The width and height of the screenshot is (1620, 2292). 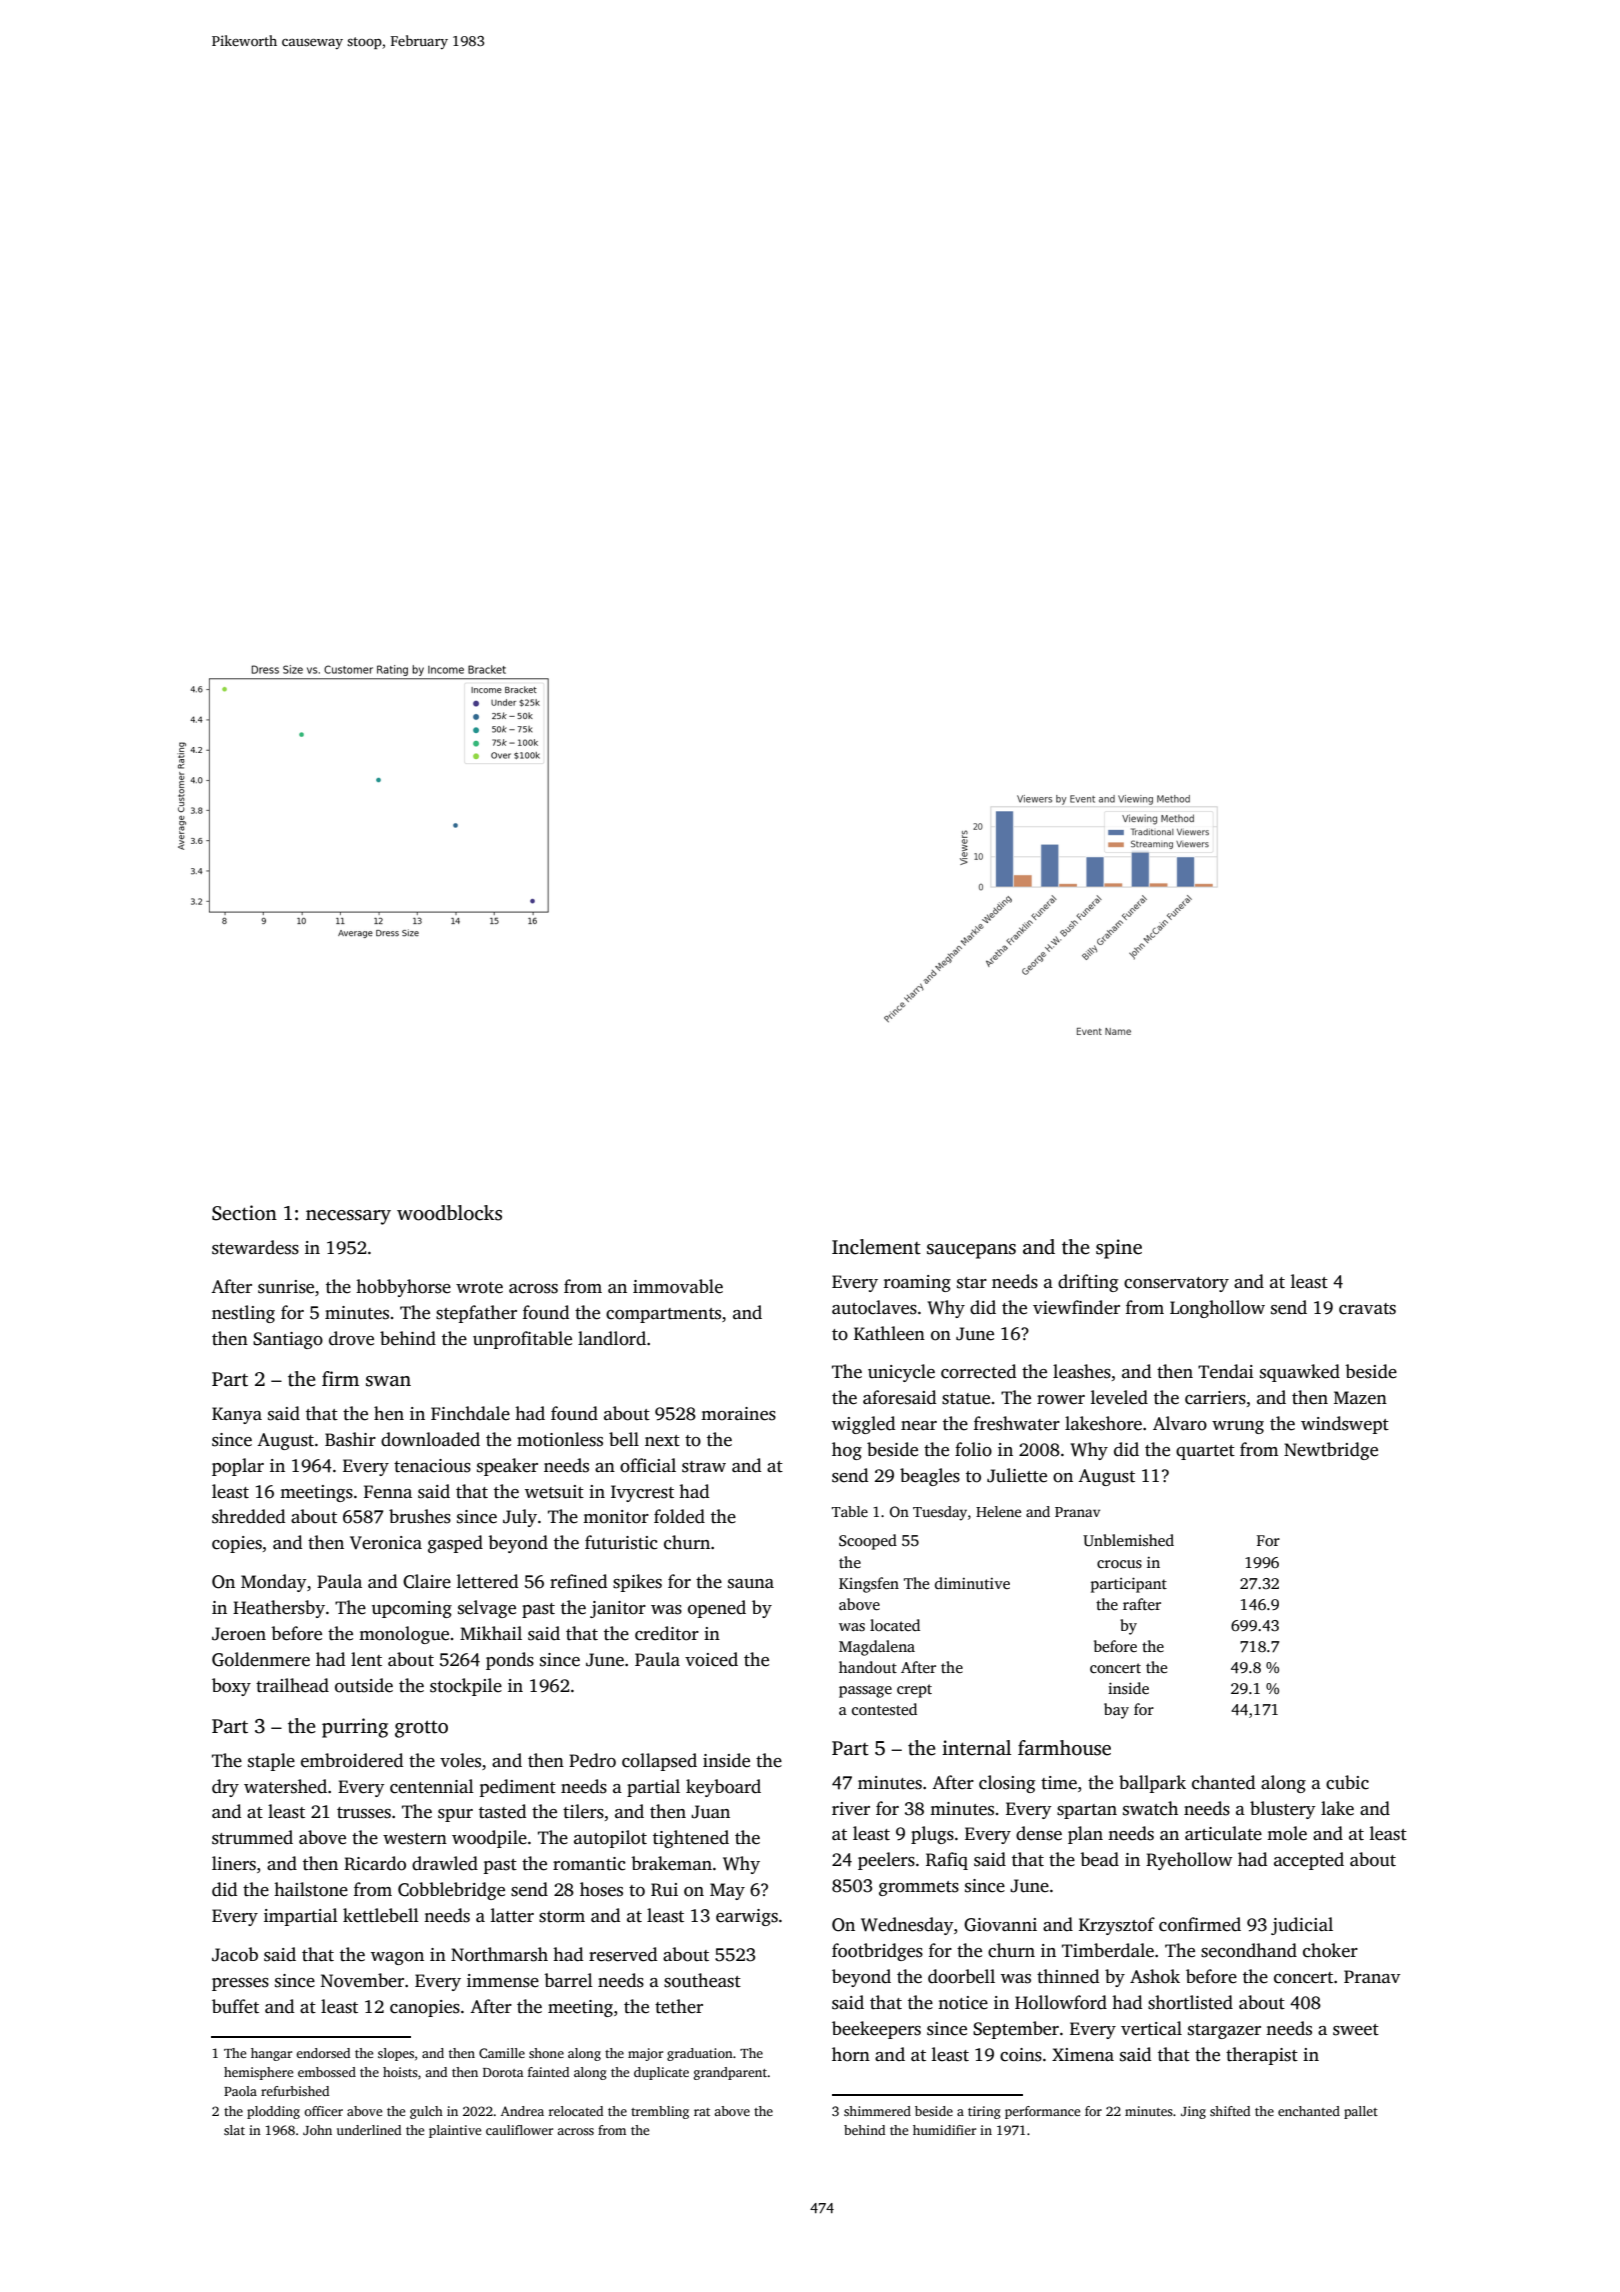 I want to click on Newtbridge, so click(x=1331, y=1451).
